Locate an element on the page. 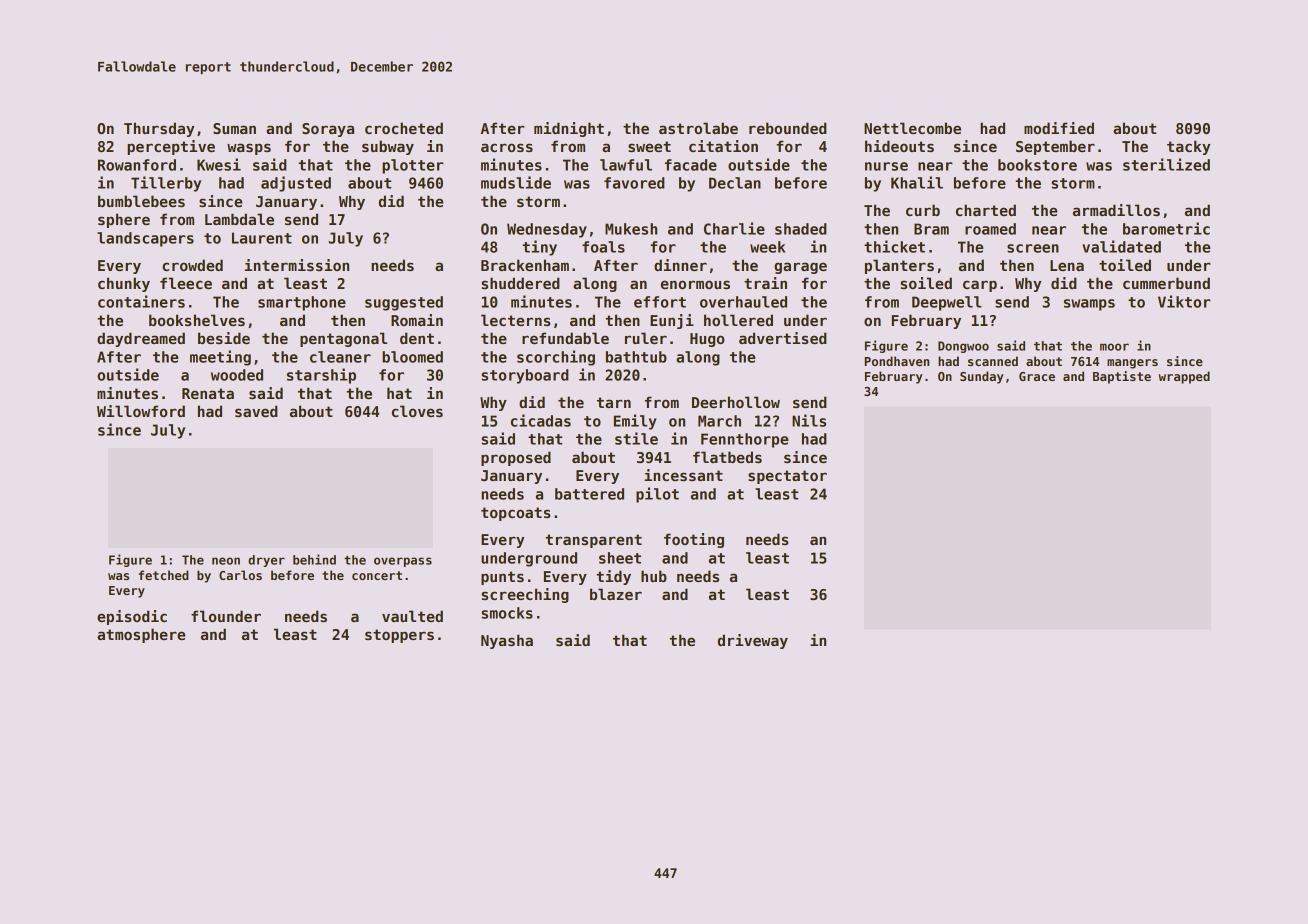  charted is located at coordinates (986, 210).
